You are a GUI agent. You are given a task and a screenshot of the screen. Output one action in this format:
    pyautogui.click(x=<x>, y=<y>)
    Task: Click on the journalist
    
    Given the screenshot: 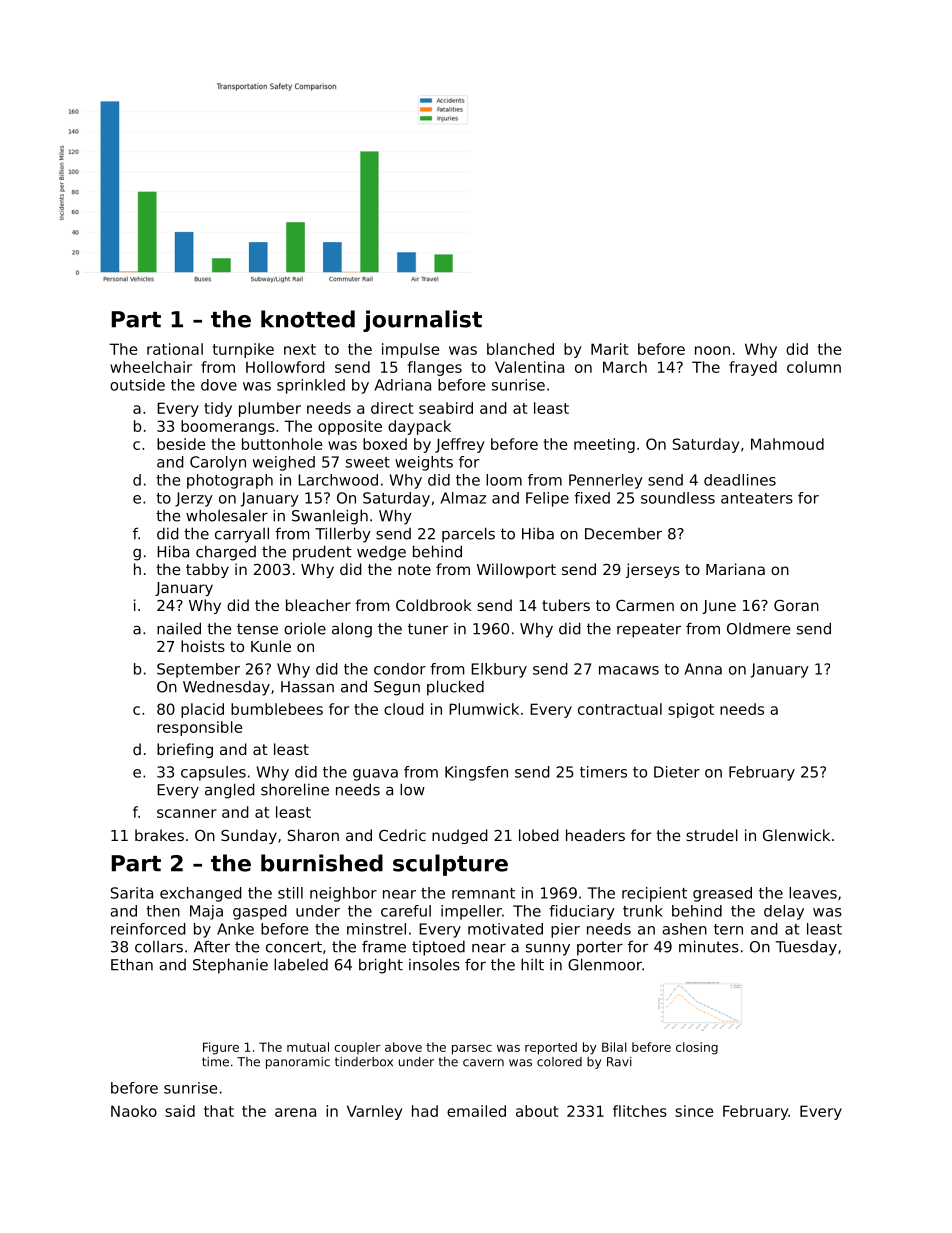 What is the action you would take?
    pyautogui.click(x=422, y=321)
